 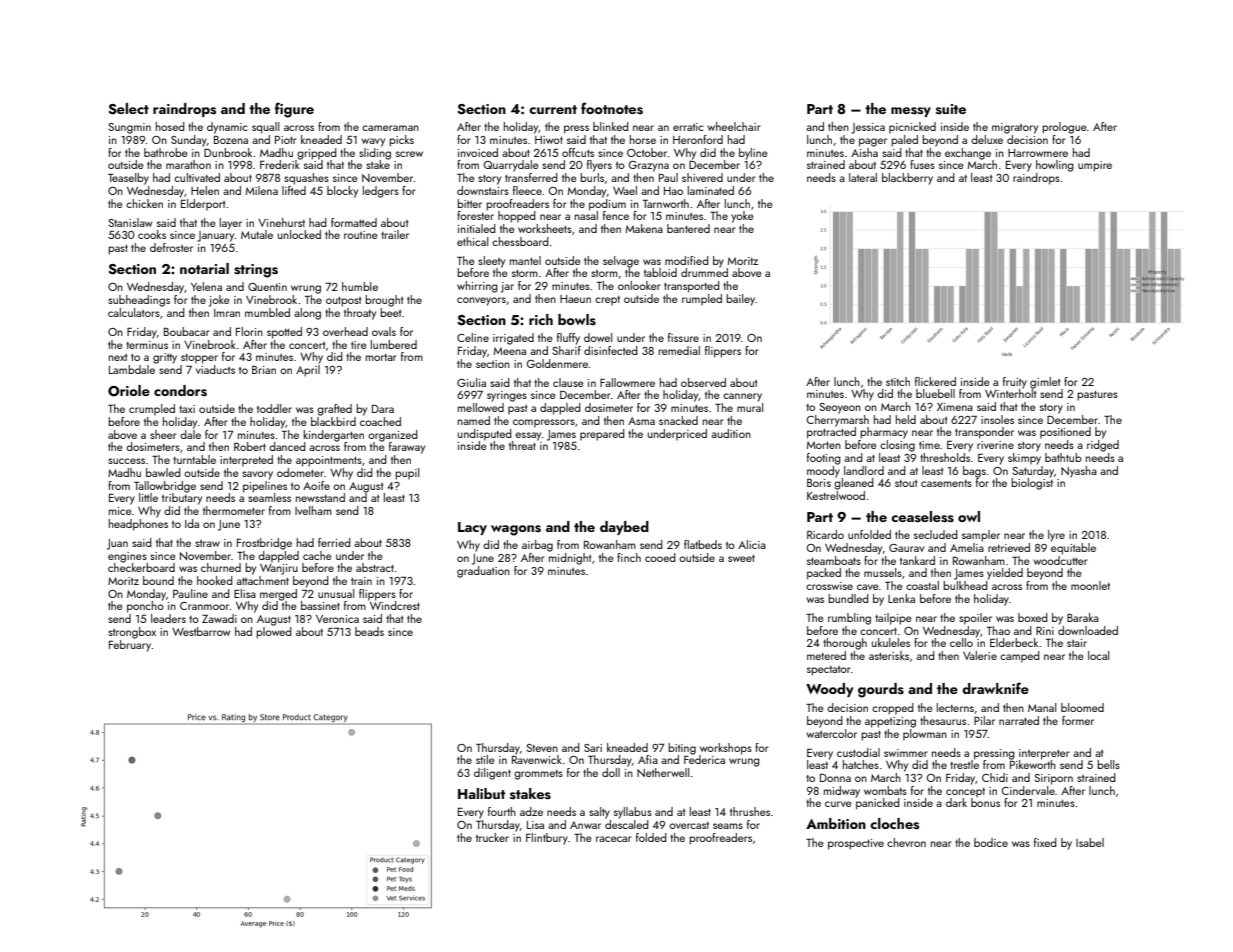 What do you see at coordinates (703, 544) in the image?
I see `flatbeds` at bounding box center [703, 544].
